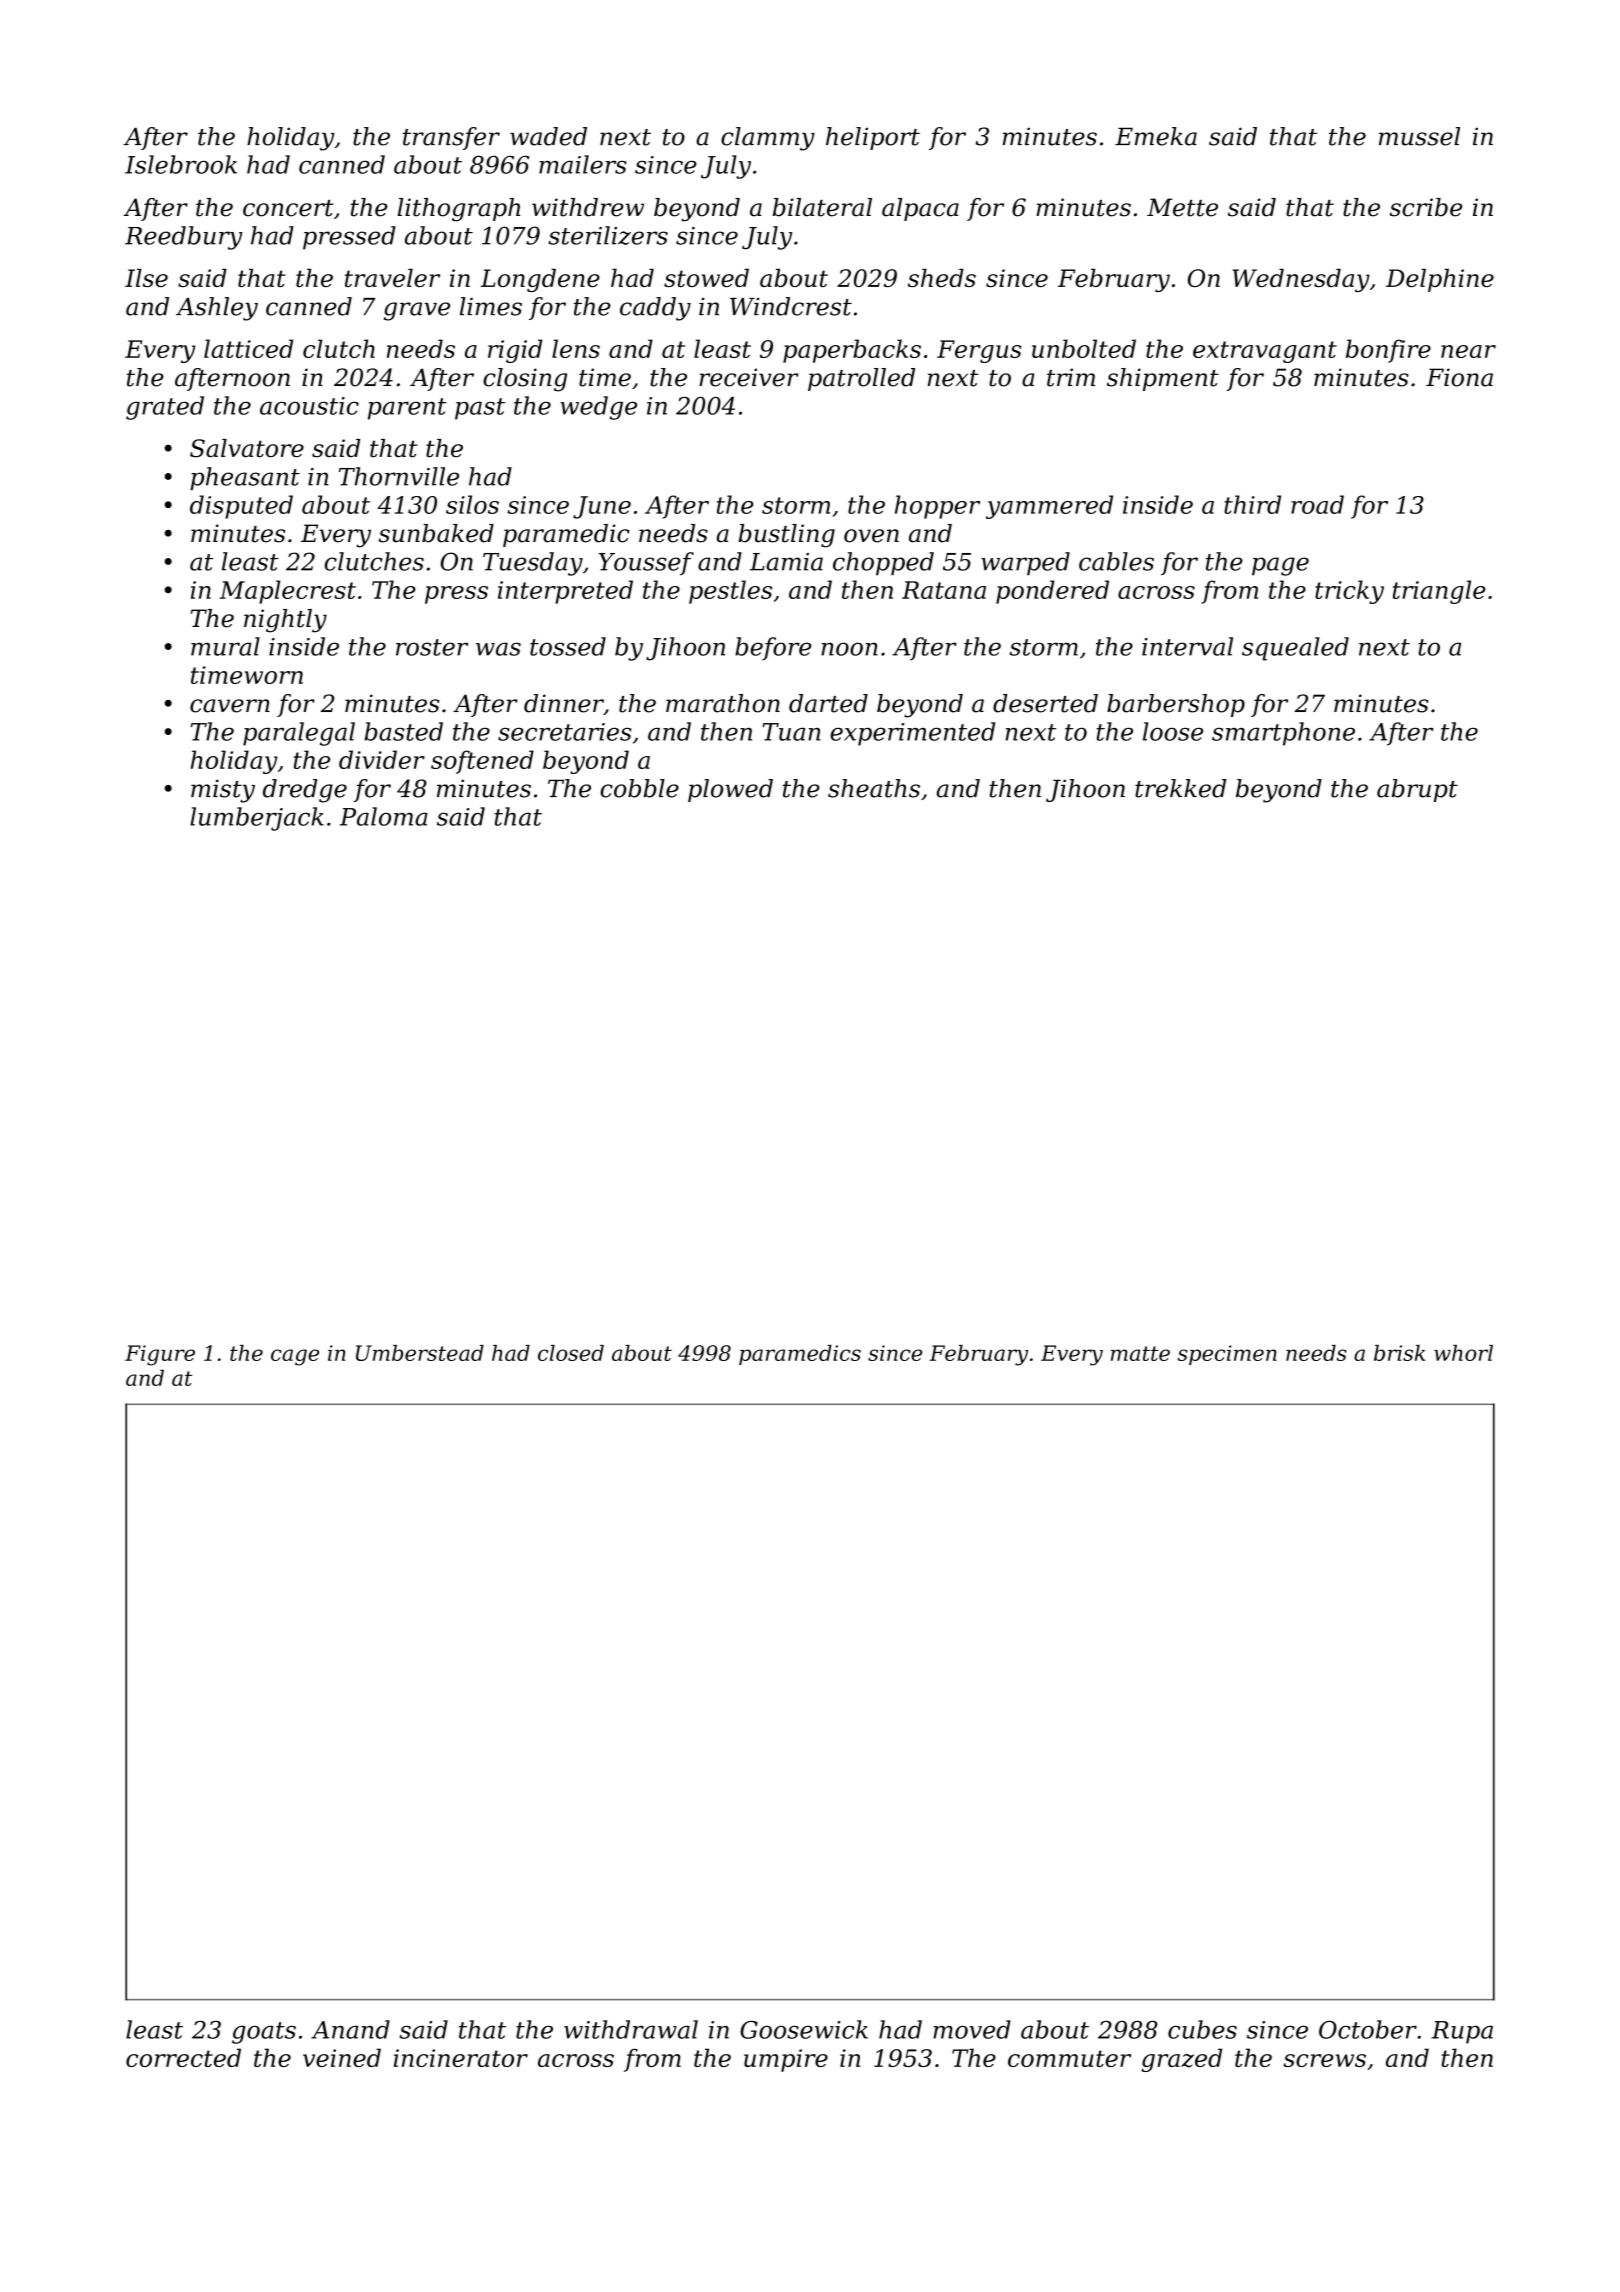 The image size is (1620, 2292). Describe the element at coordinates (768, 139) in the screenshot. I see `clammy` at that location.
